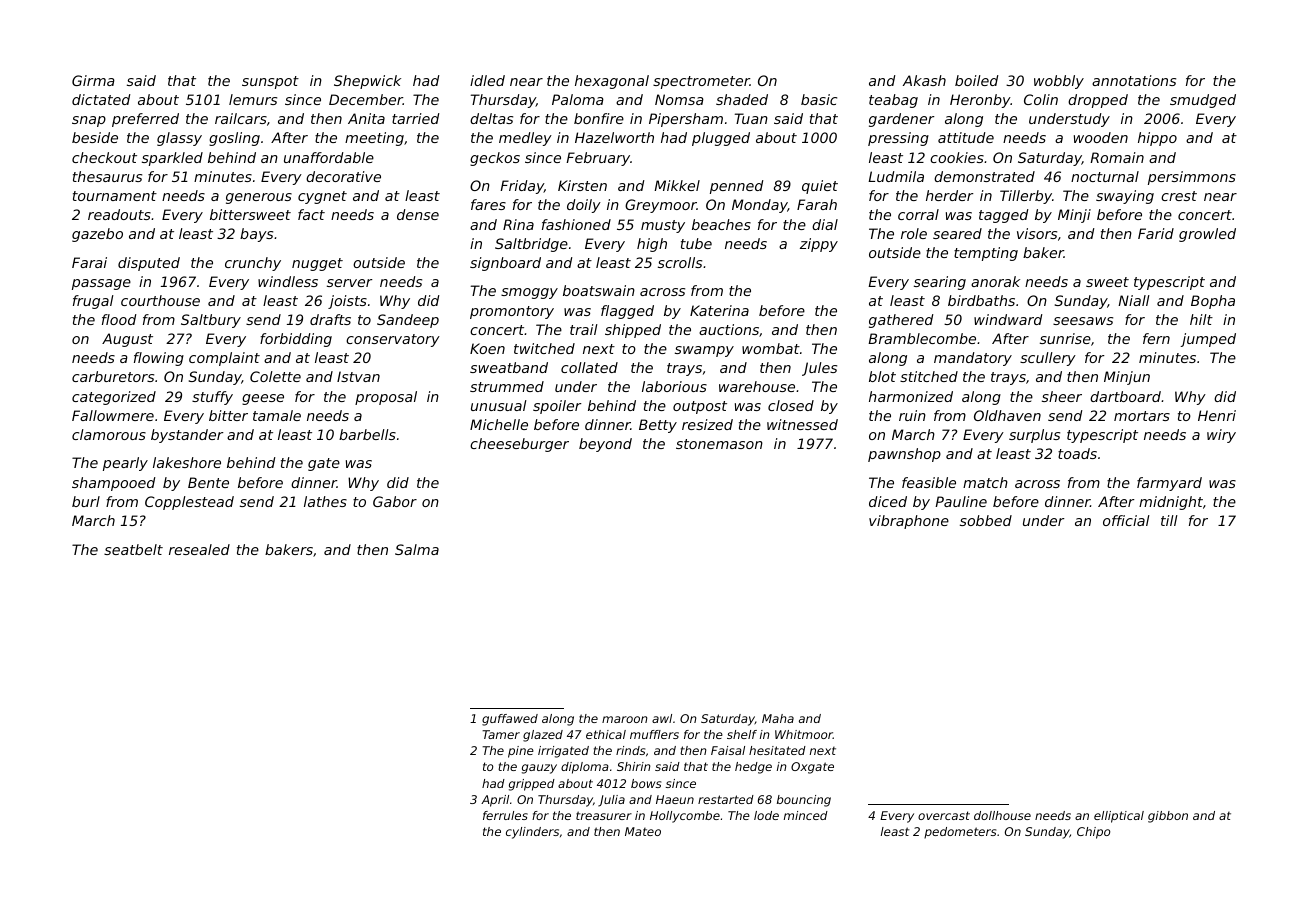 Image resolution: width=1308 pixels, height=924 pixels. Describe the element at coordinates (317, 264) in the document. I see `nugget` at that location.
